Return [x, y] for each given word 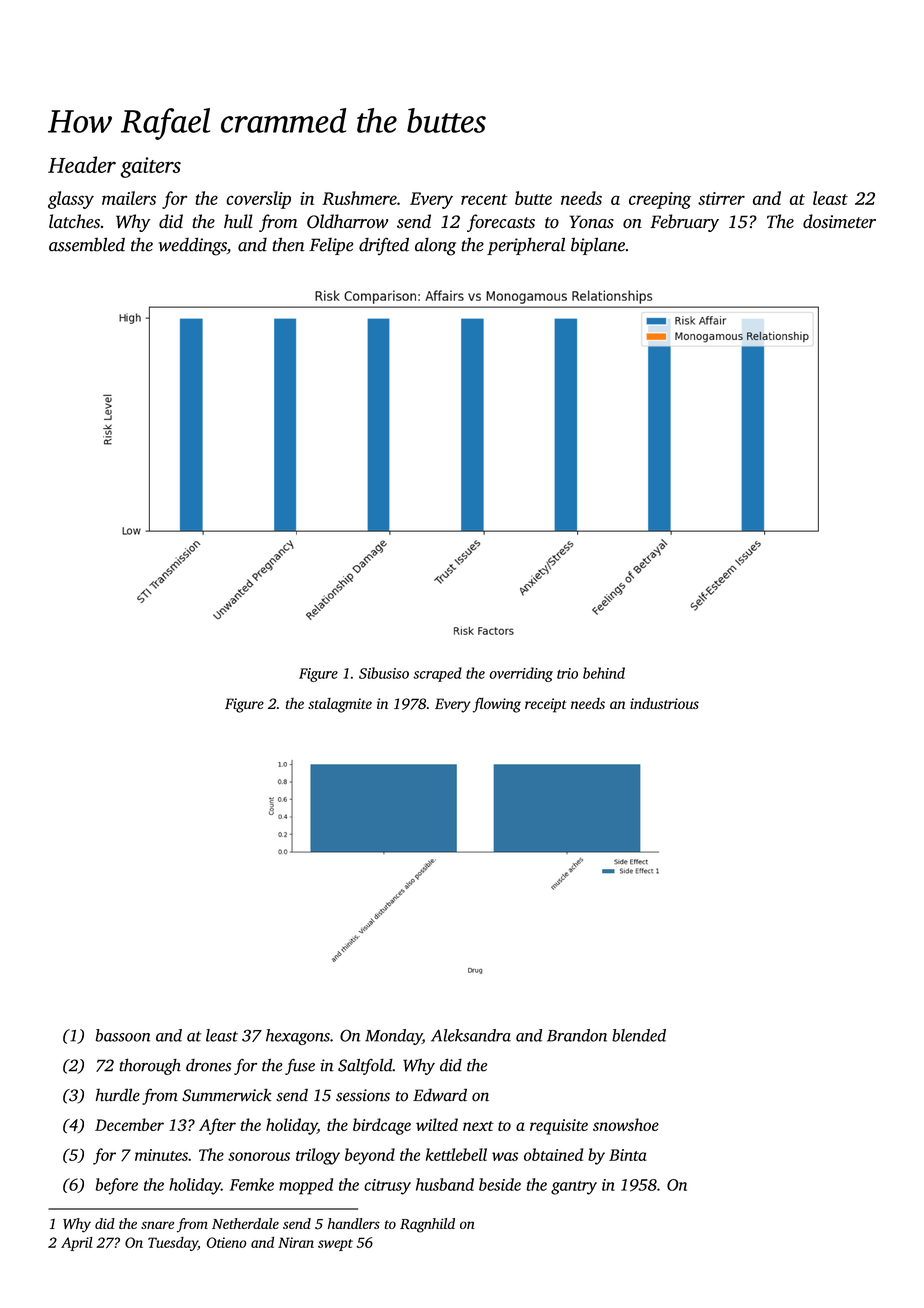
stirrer [721, 198]
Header [82, 164]
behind [604, 673]
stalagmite [340, 705]
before [117, 1186]
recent [484, 199]
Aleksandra [471, 1035]
